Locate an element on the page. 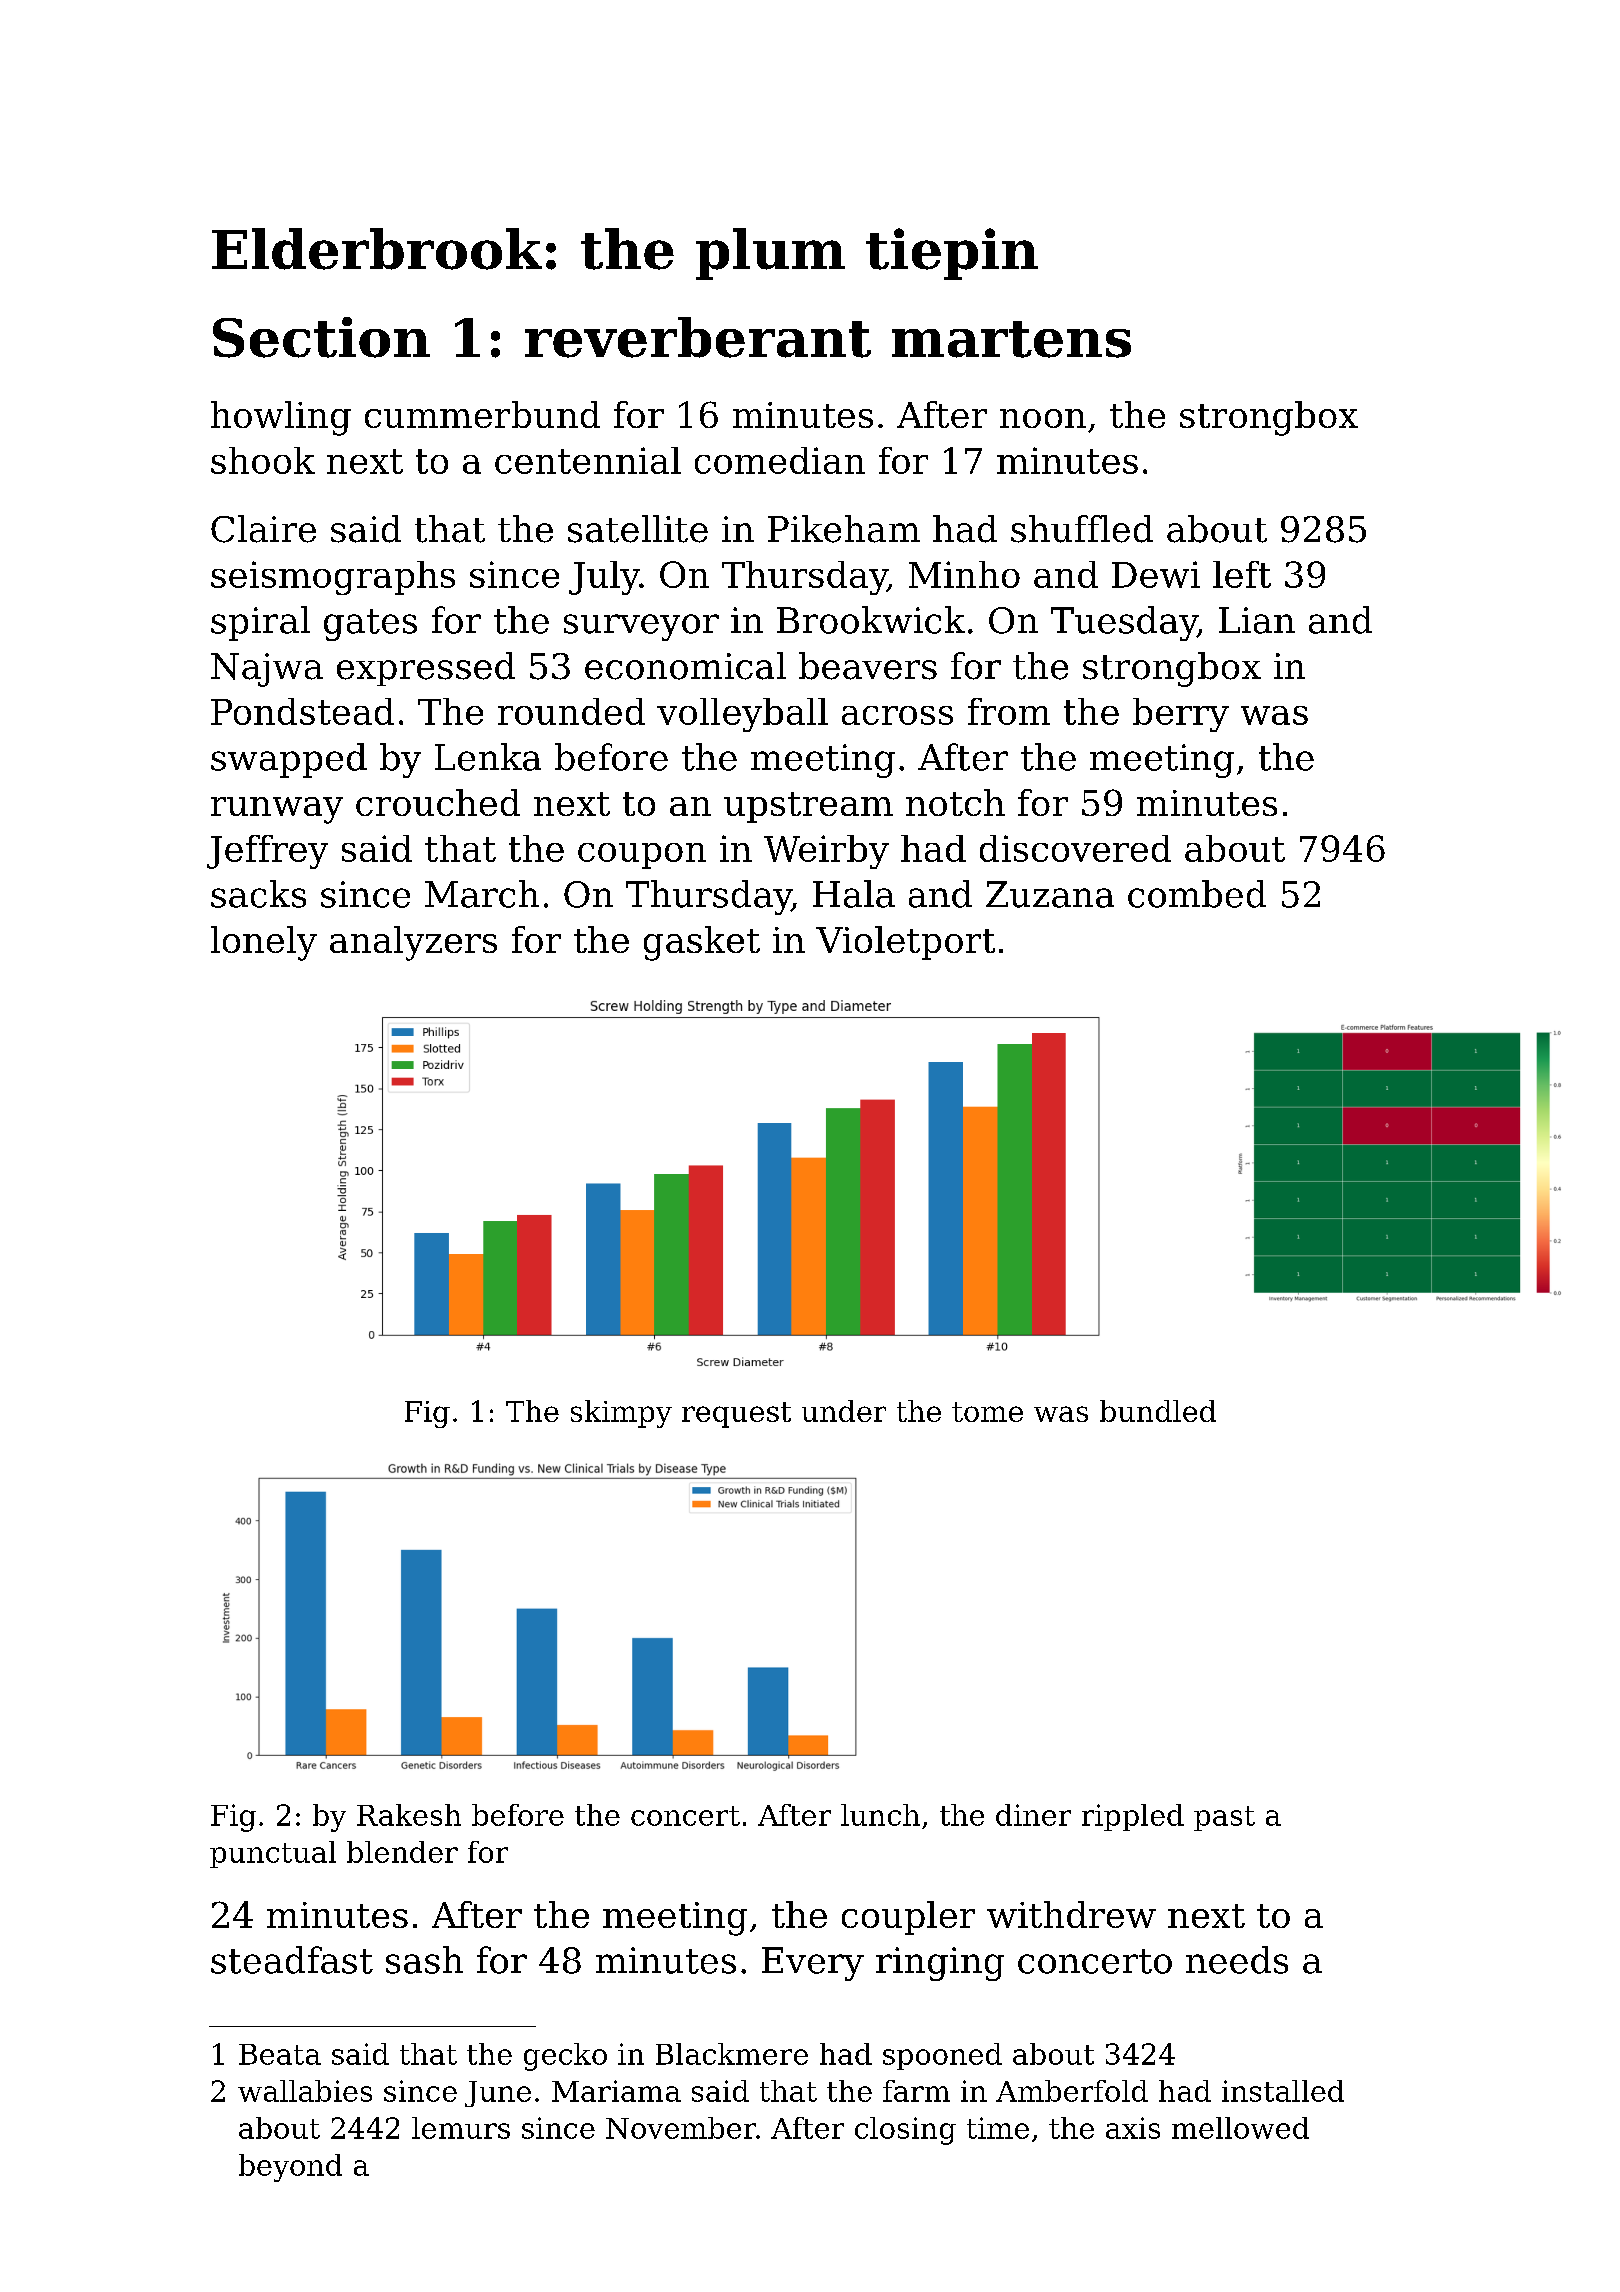 Image resolution: width=1620 pixels, height=2292 pixels. left is located at coordinates (1242, 574).
